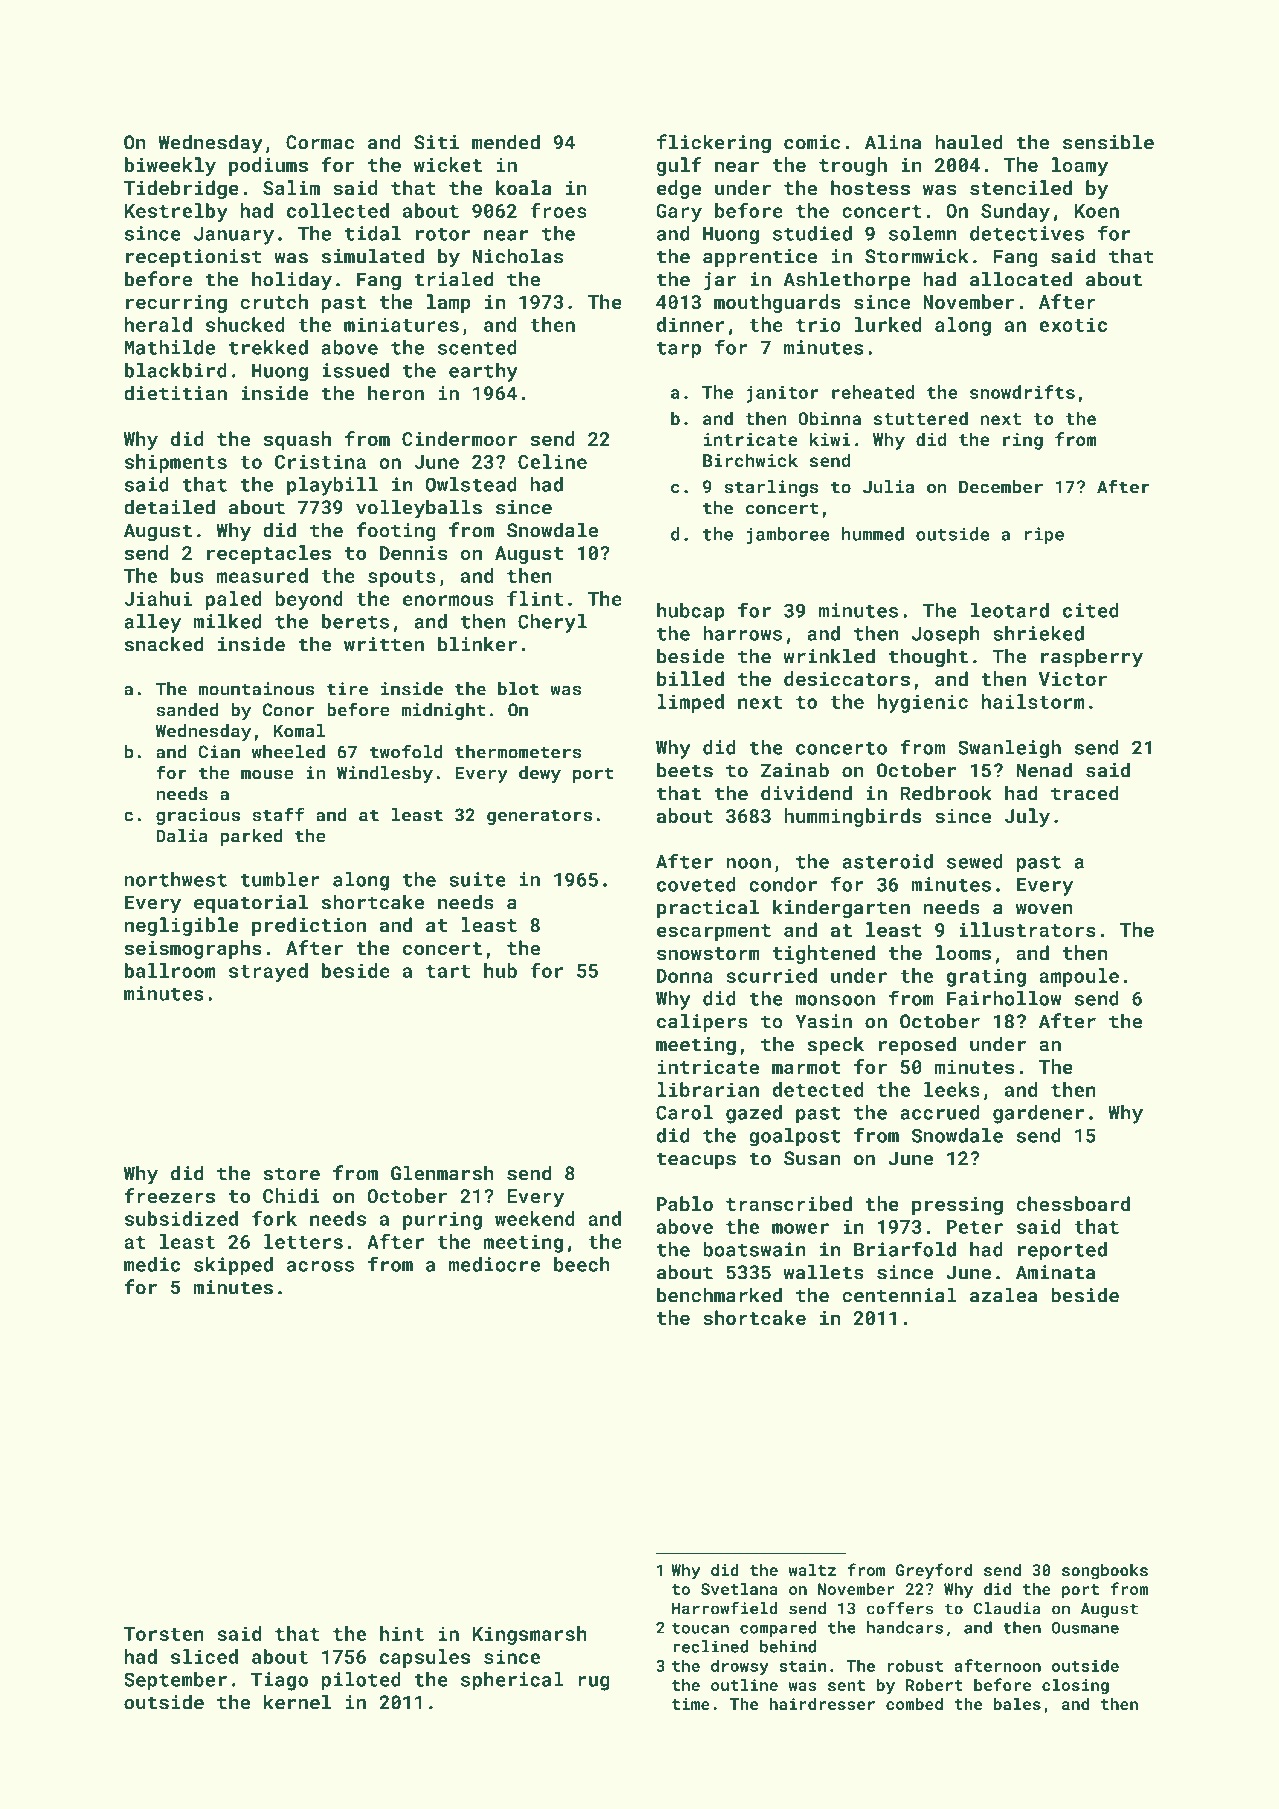 The height and width of the screenshot is (1809, 1279). I want to click on mended, so click(506, 142).
